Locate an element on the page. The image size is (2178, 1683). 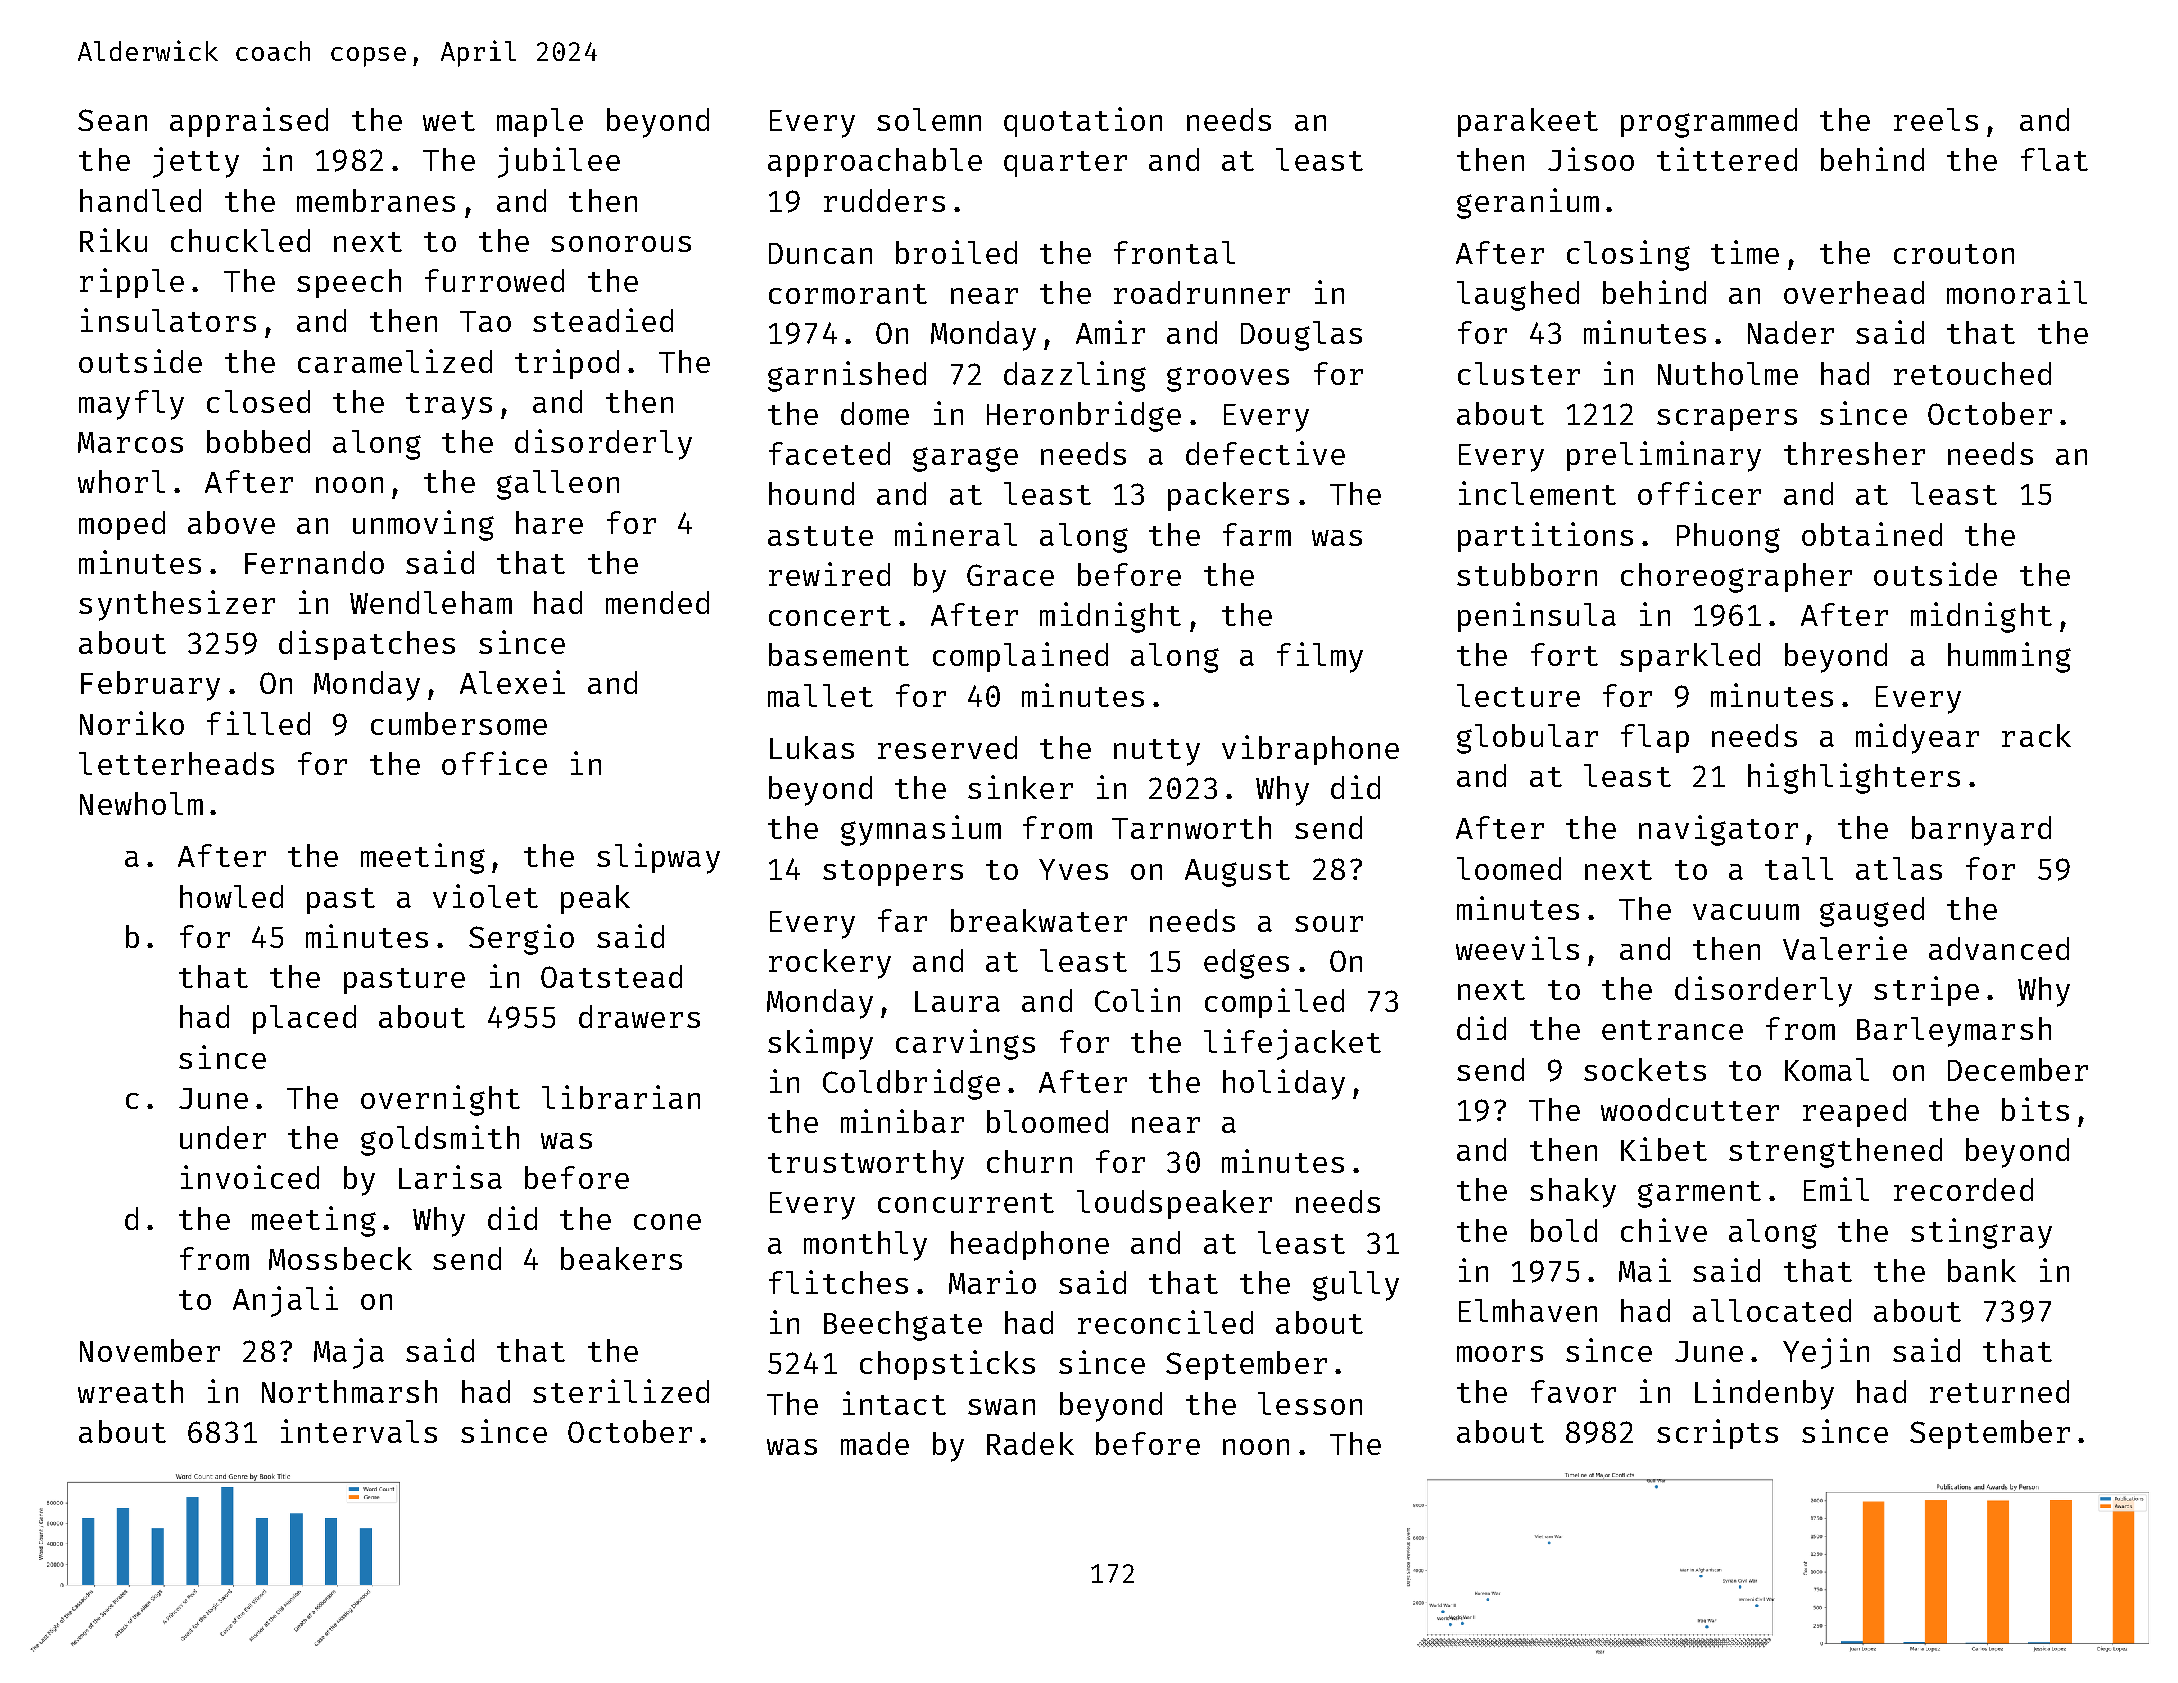
monorail is located at coordinates (2017, 292).
